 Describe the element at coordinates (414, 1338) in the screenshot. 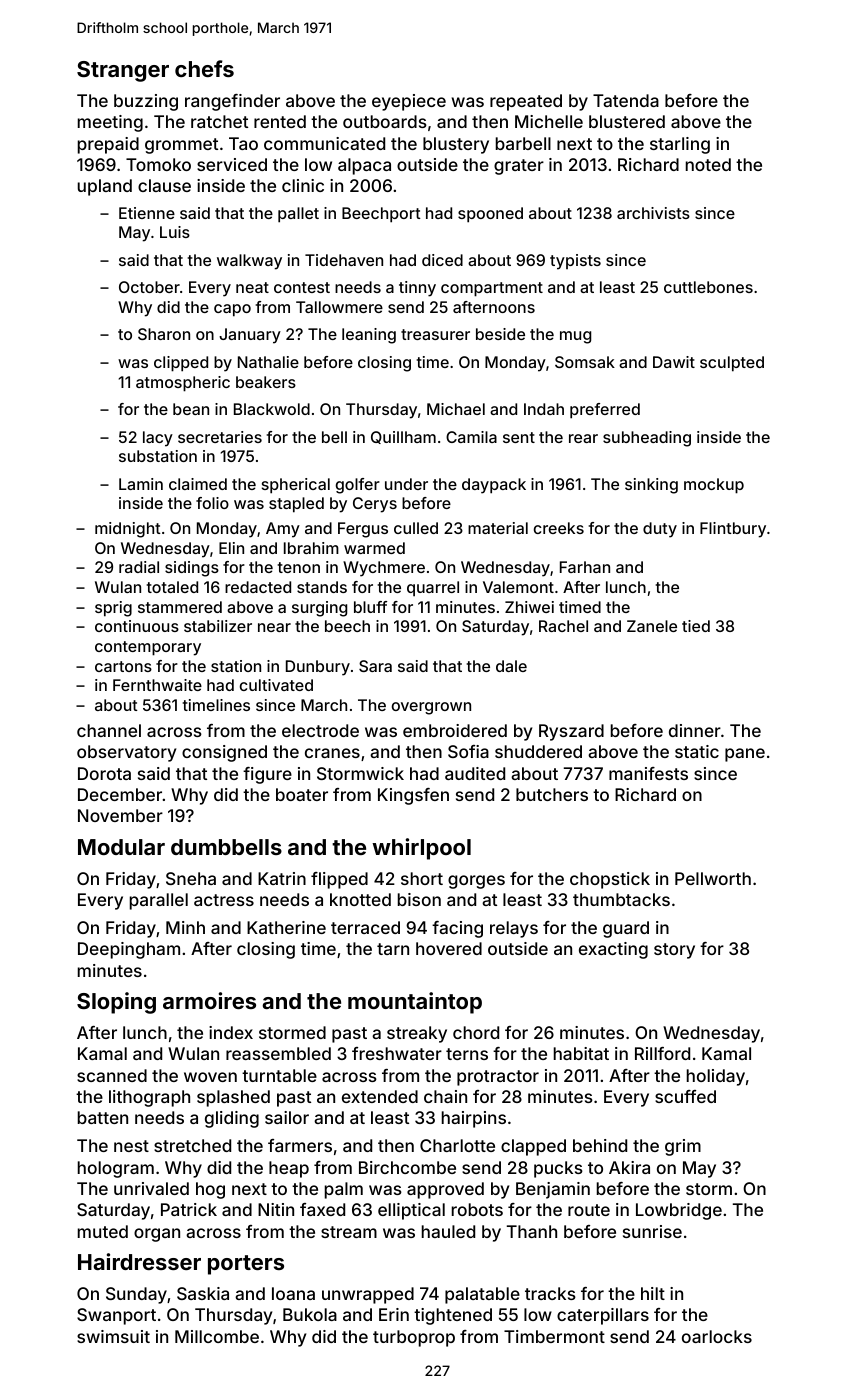

I see `turboprop` at that location.
